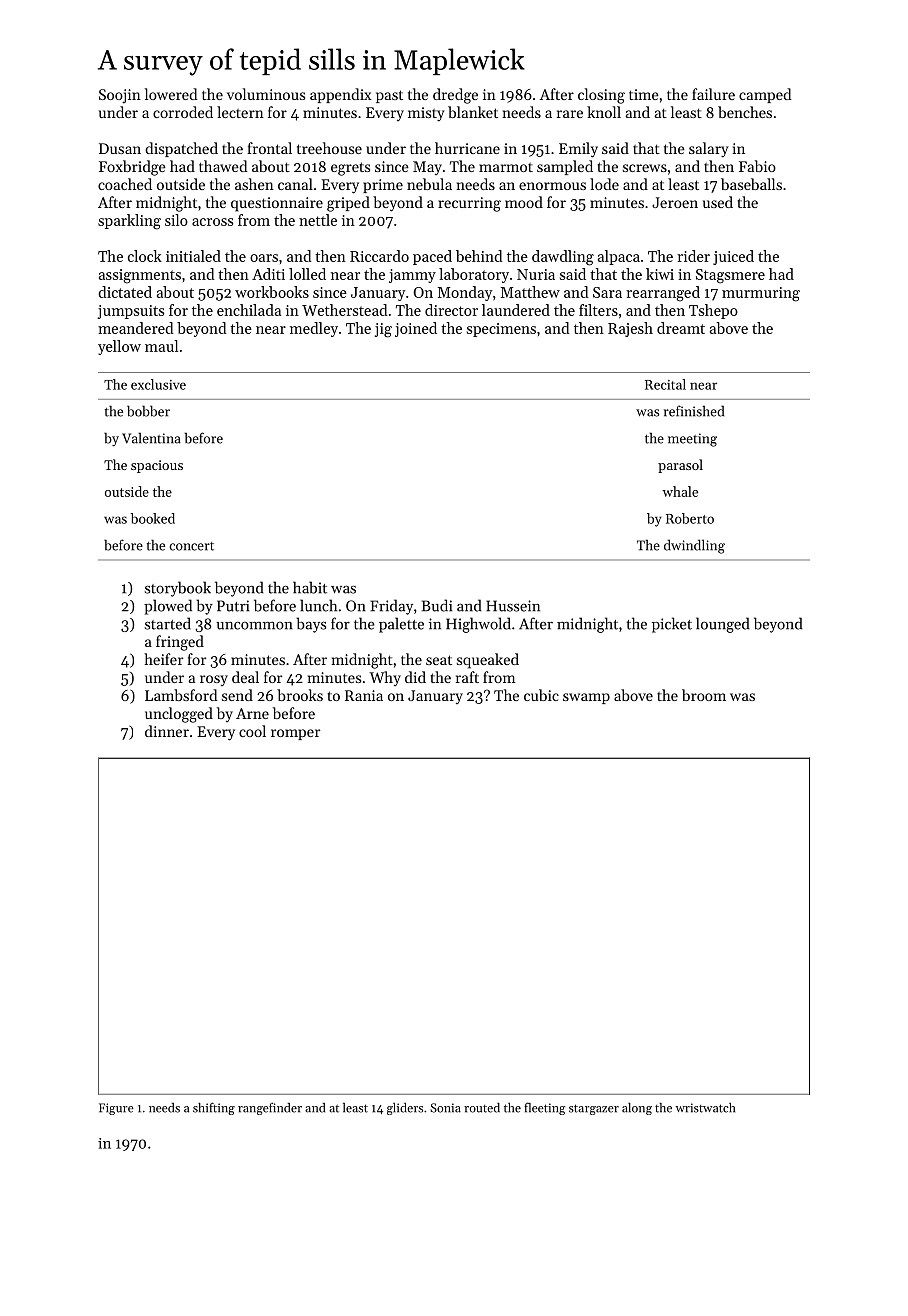 The width and height of the image is (908, 1316). Describe the element at coordinates (704, 695) in the image. I see `broom` at that location.
